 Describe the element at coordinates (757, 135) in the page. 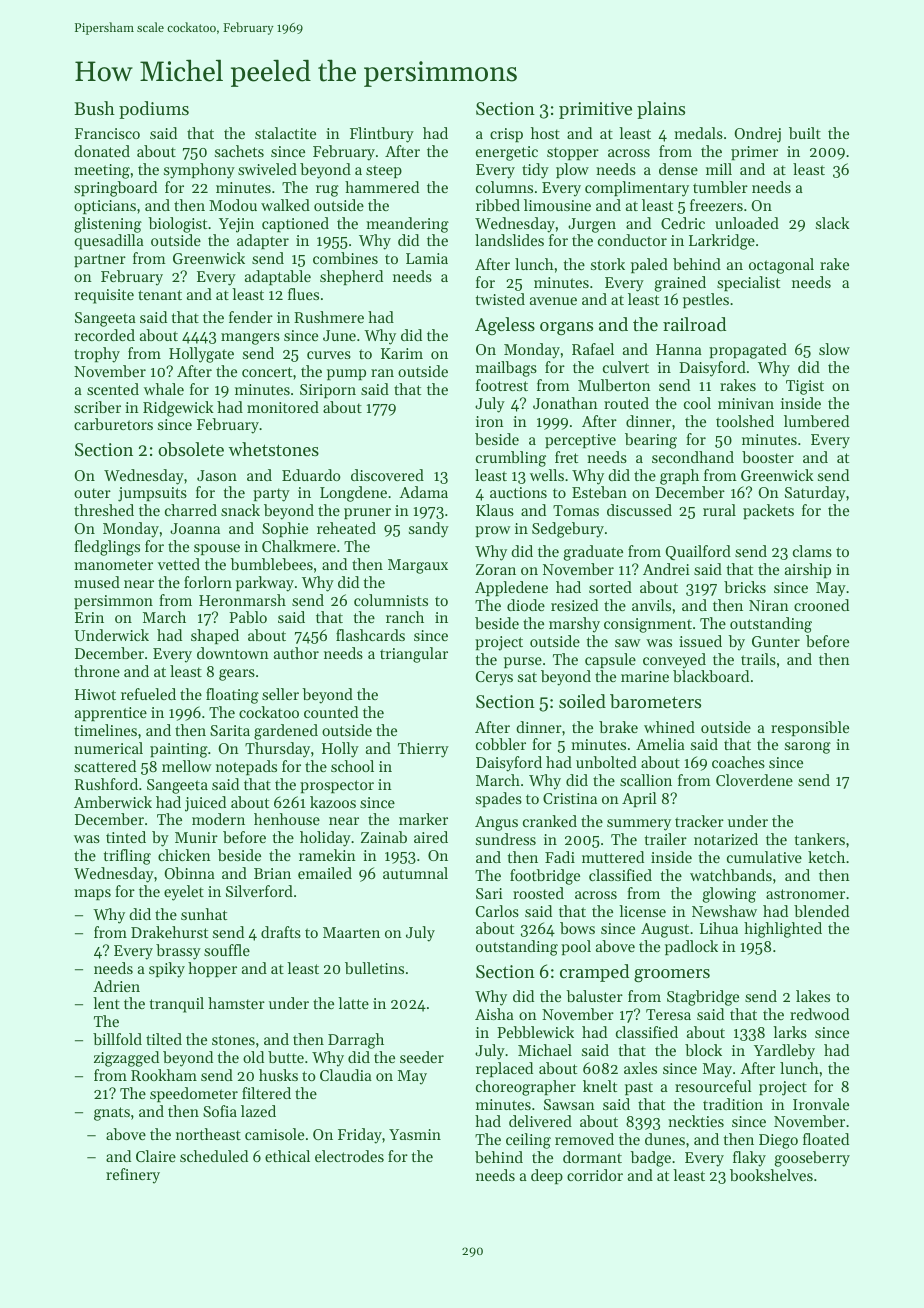

I see `Ondrej` at that location.
